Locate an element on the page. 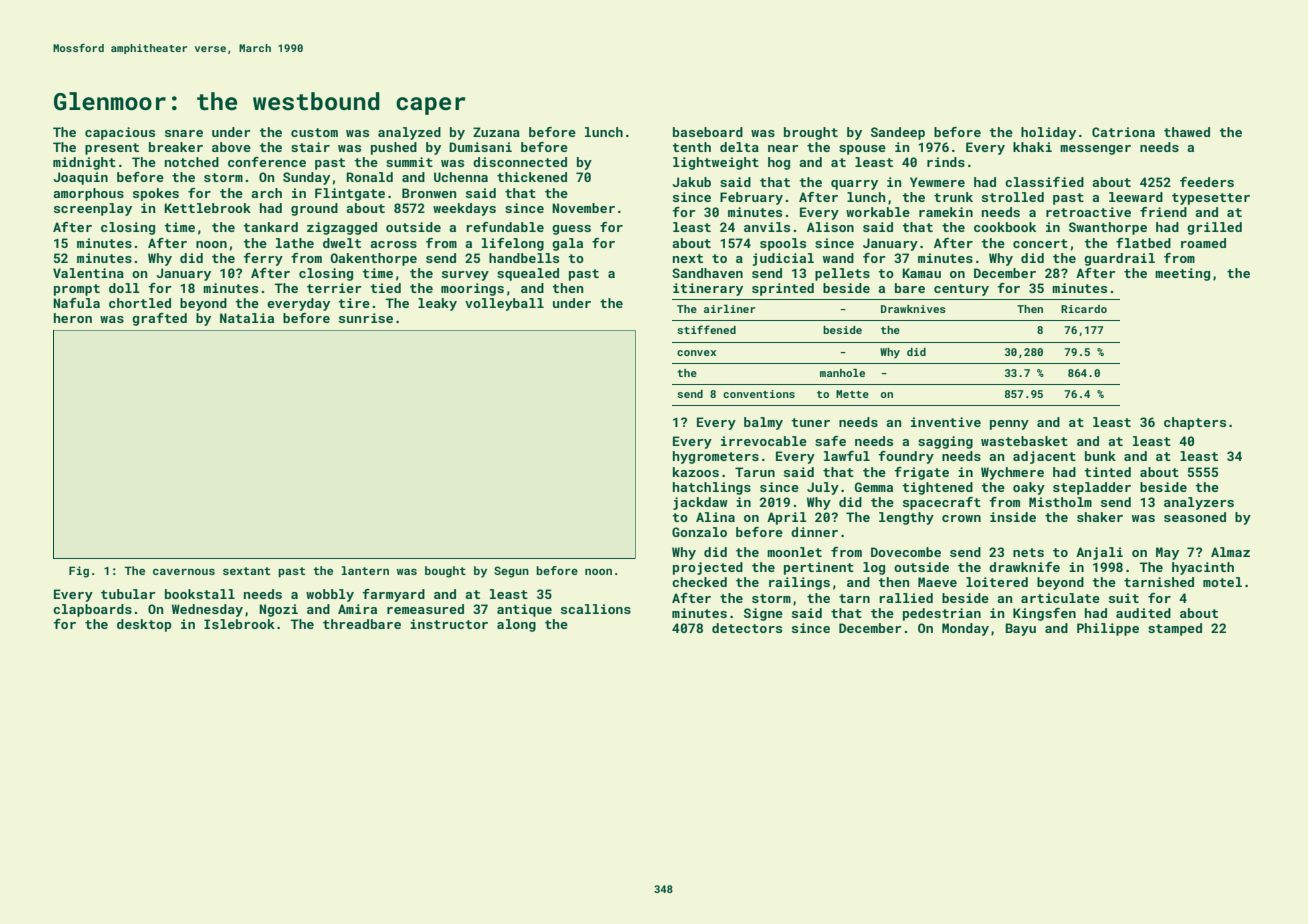 Image resolution: width=1308 pixels, height=924 pixels. Catriona is located at coordinates (1123, 132).
